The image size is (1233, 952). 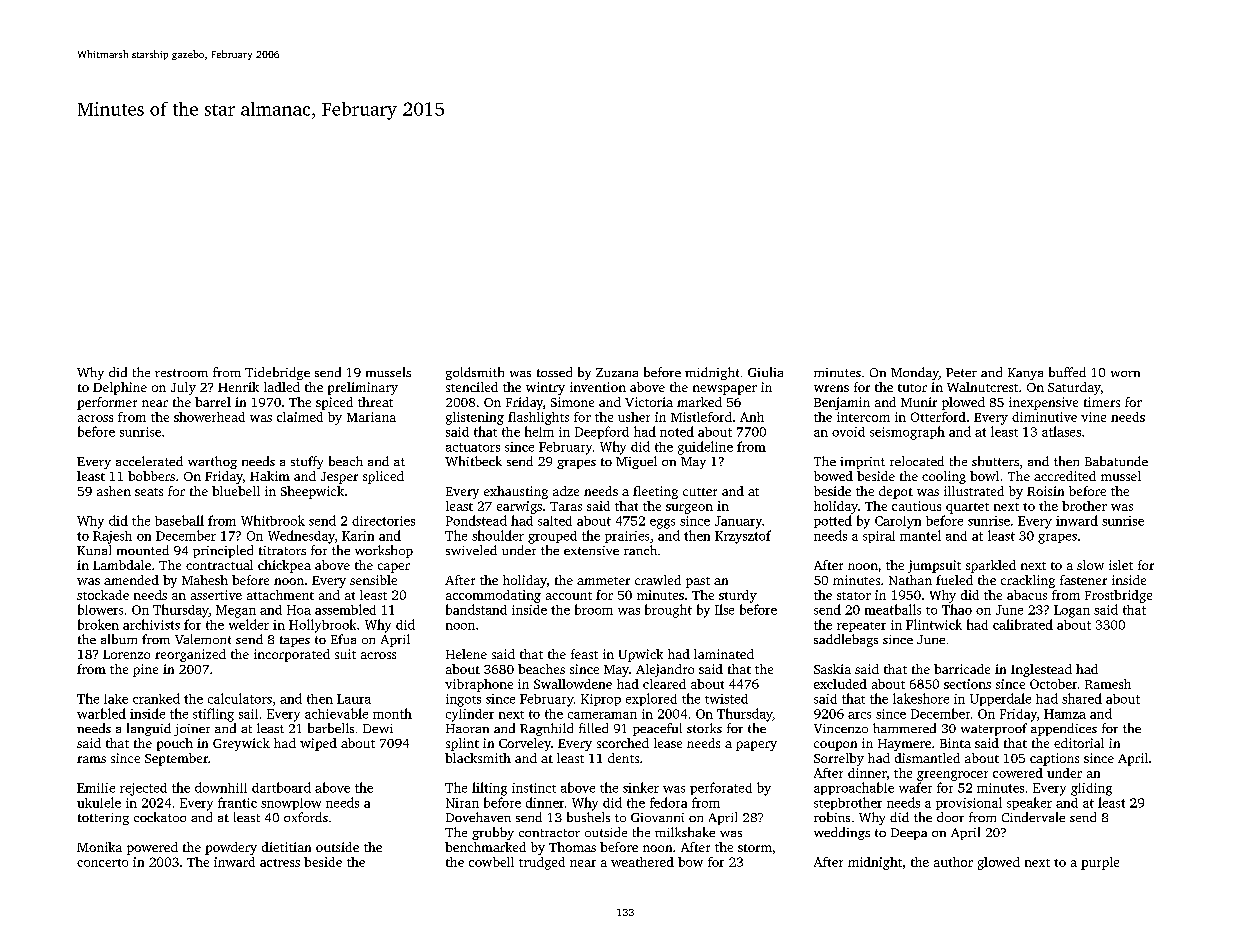 I want to click on Monday, so click(x=915, y=373).
